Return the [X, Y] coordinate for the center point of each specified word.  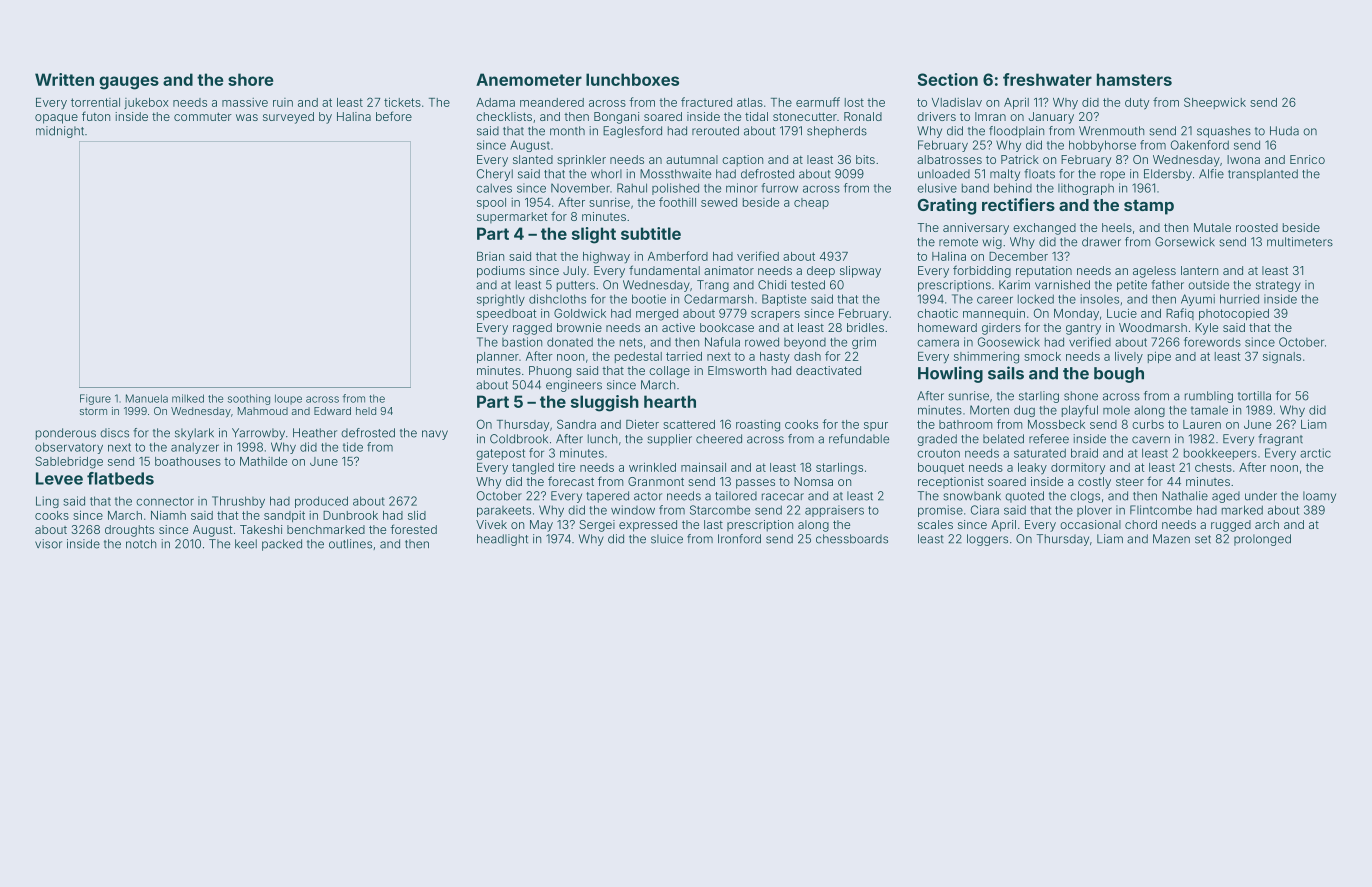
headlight [502, 540]
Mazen [1171, 539]
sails [1006, 373]
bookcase [727, 327]
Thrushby [238, 502]
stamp [1149, 207]
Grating [947, 206]
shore [250, 79]
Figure [95, 399]
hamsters [1134, 79]
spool [491, 203]
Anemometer [529, 79]
